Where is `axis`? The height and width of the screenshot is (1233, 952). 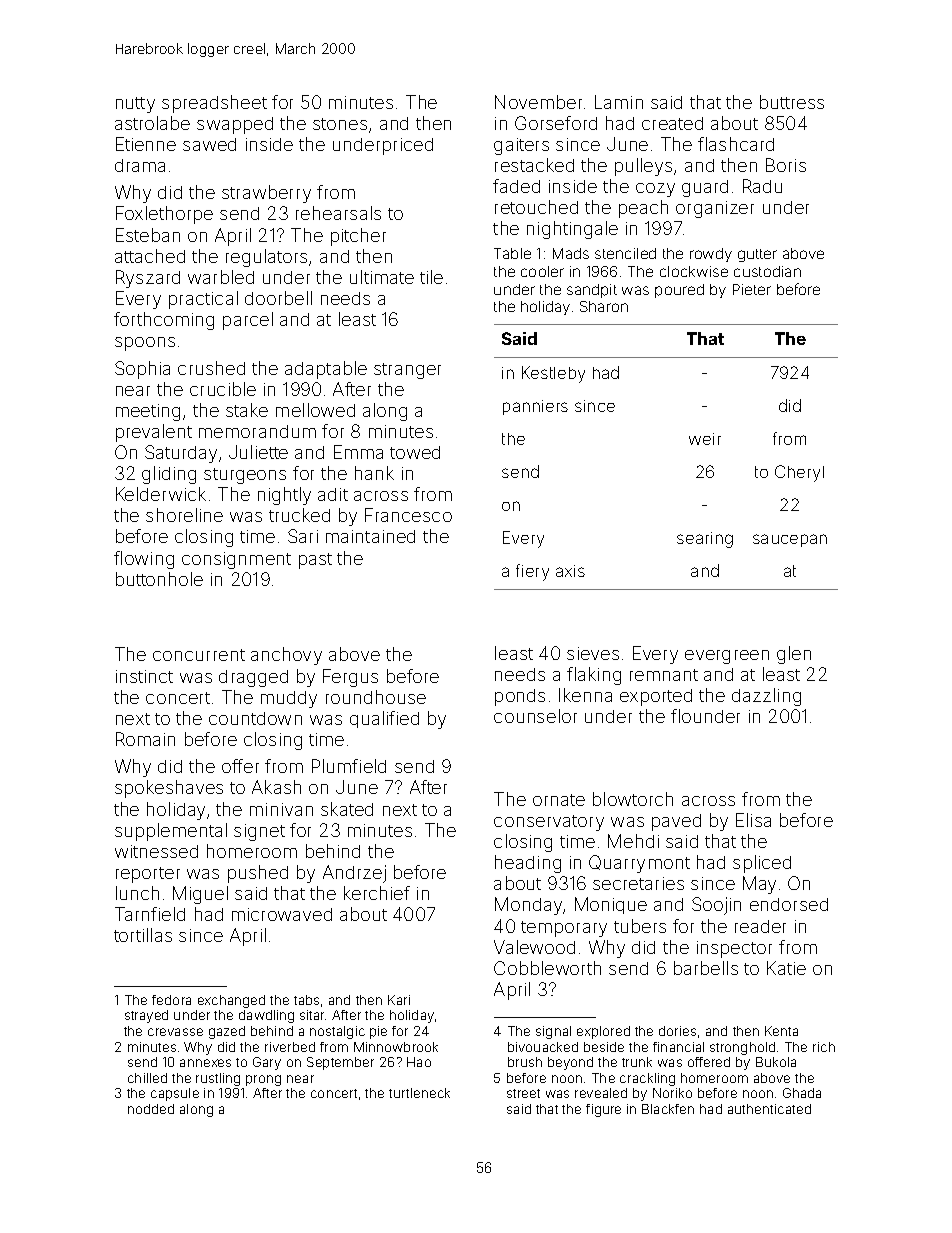 axis is located at coordinates (570, 571).
